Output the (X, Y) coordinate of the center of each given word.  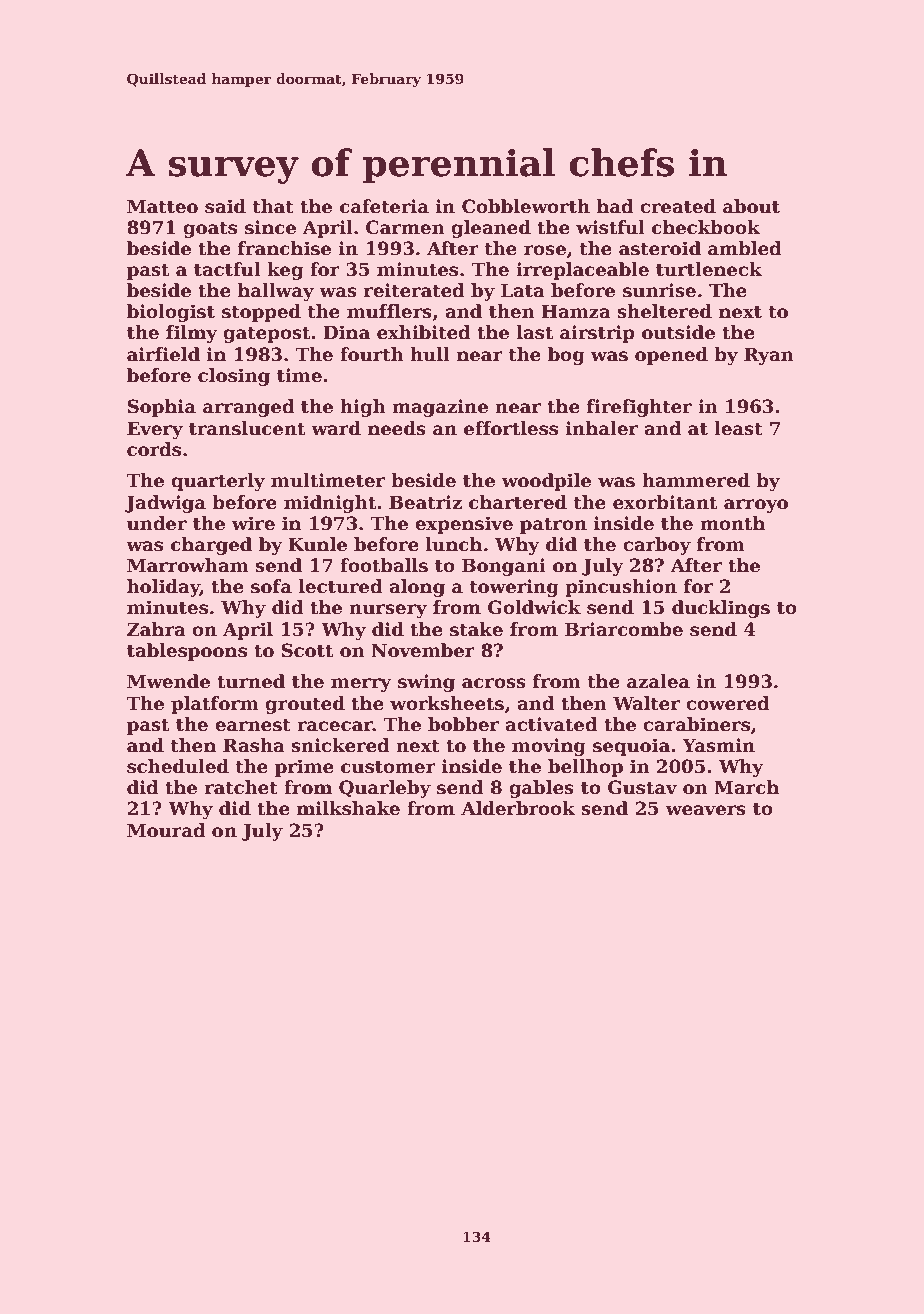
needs (397, 428)
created (678, 206)
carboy (657, 546)
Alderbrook (518, 808)
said (225, 206)
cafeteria (384, 206)
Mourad (166, 830)
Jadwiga (165, 504)
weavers (706, 810)
